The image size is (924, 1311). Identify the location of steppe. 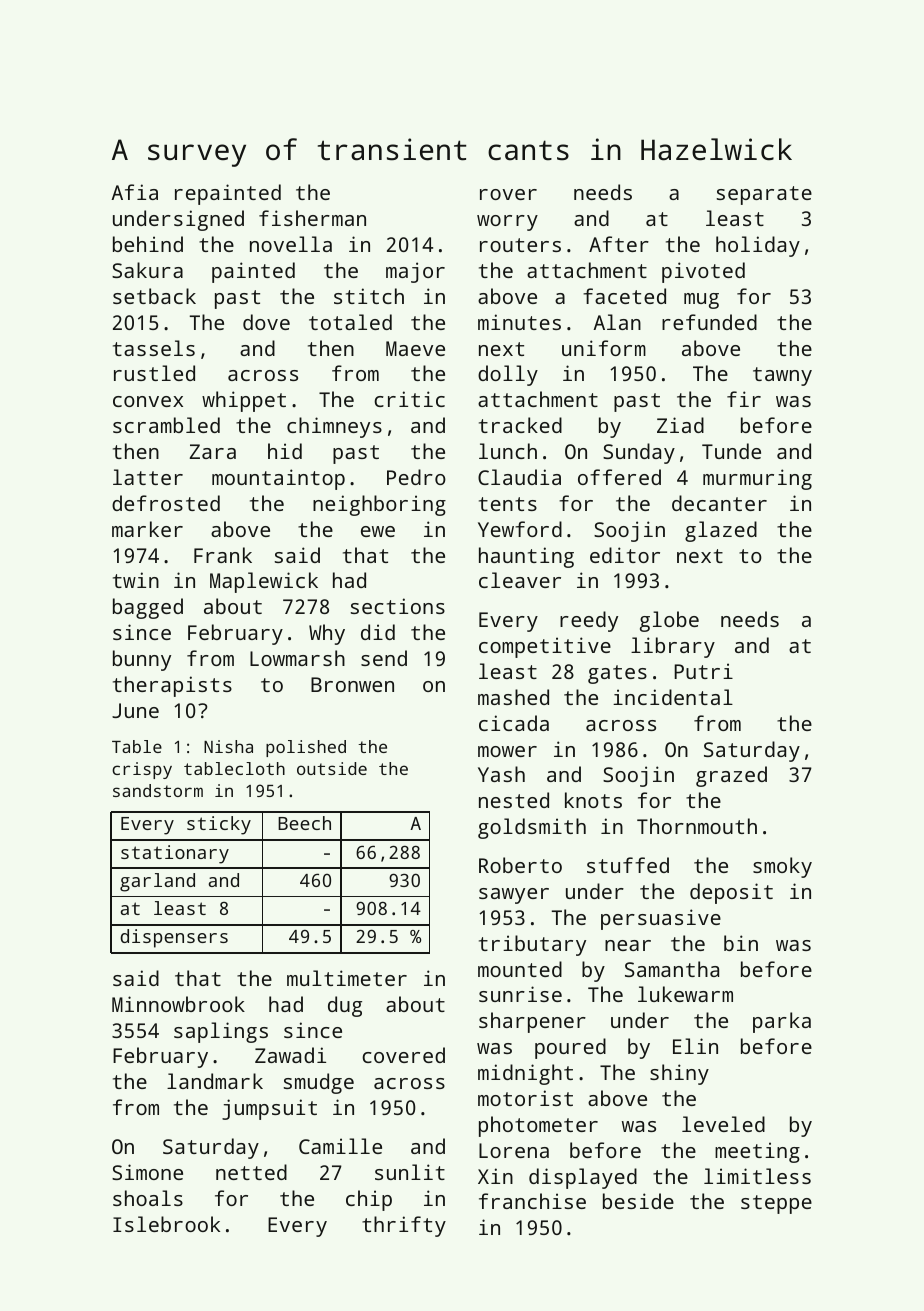
(776, 1204).
